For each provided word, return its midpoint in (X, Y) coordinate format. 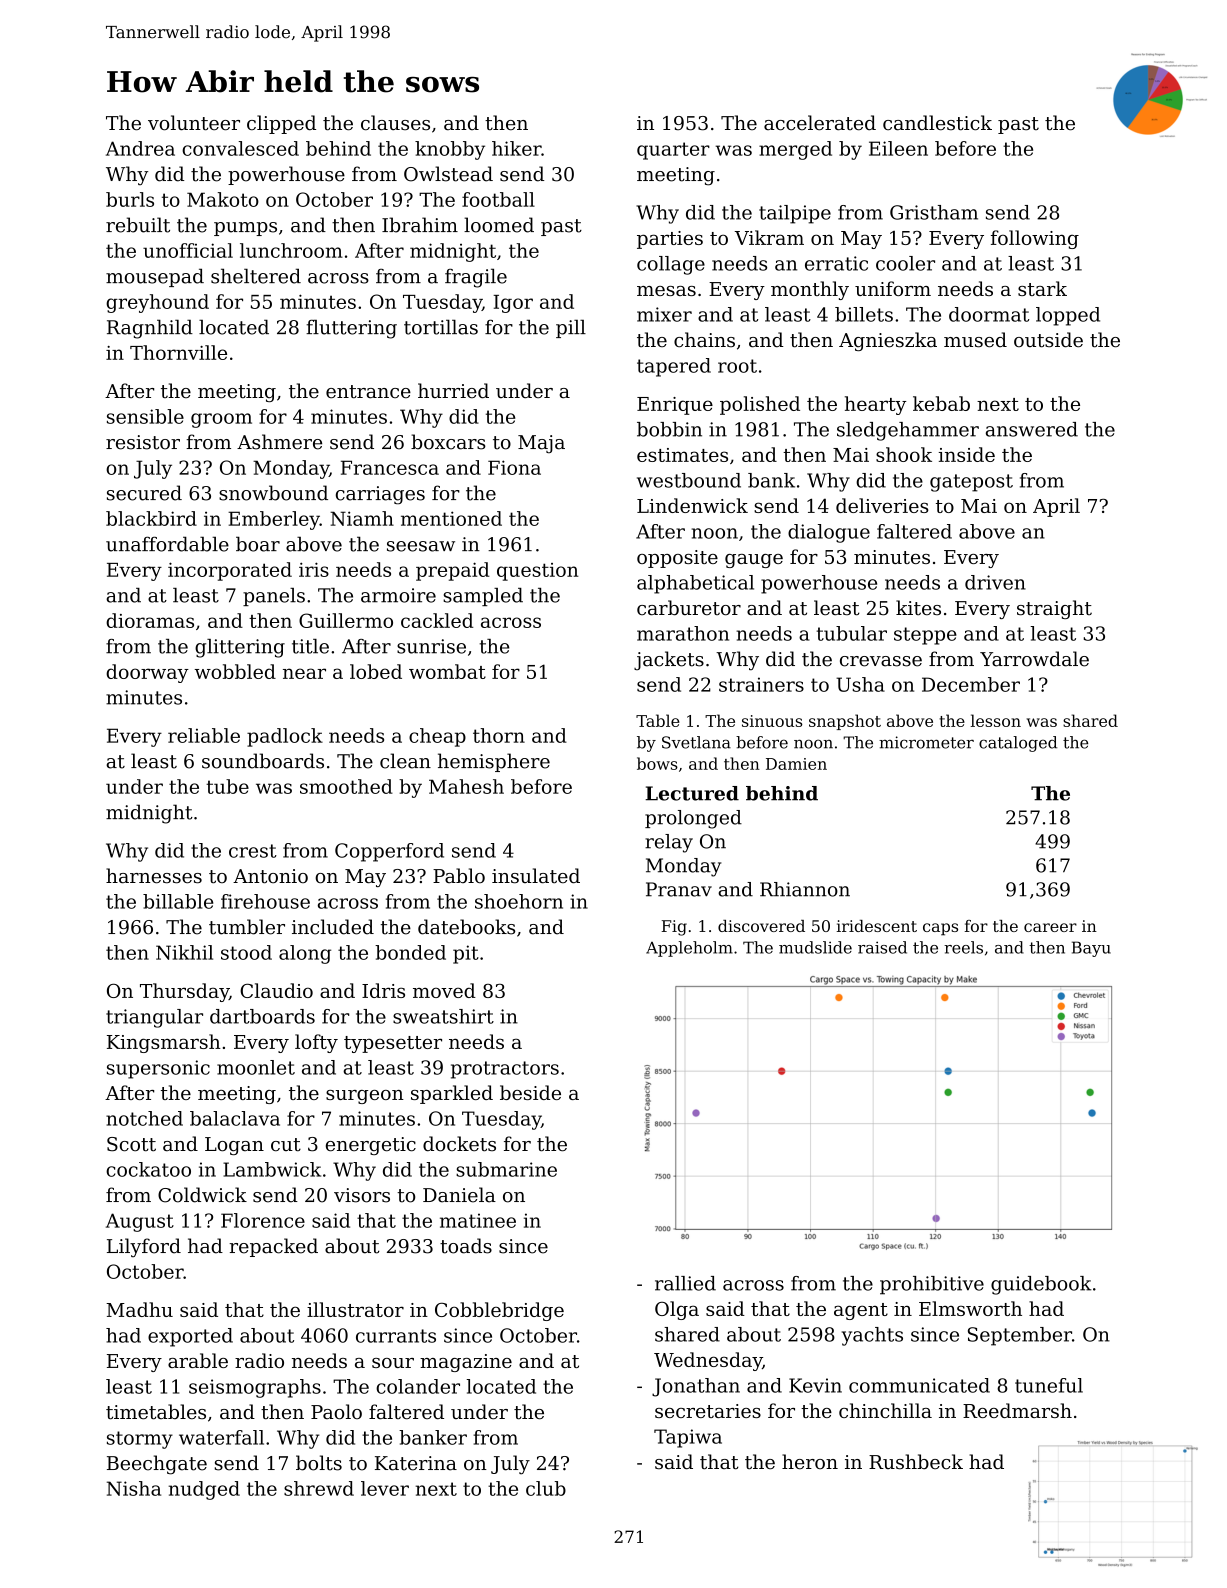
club (546, 1488)
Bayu (1091, 949)
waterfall (221, 1437)
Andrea (140, 148)
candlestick (937, 123)
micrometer (926, 742)
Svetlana (696, 742)
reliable (204, 735)
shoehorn (519, 901)
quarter (673, 151)
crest (253, 851)
